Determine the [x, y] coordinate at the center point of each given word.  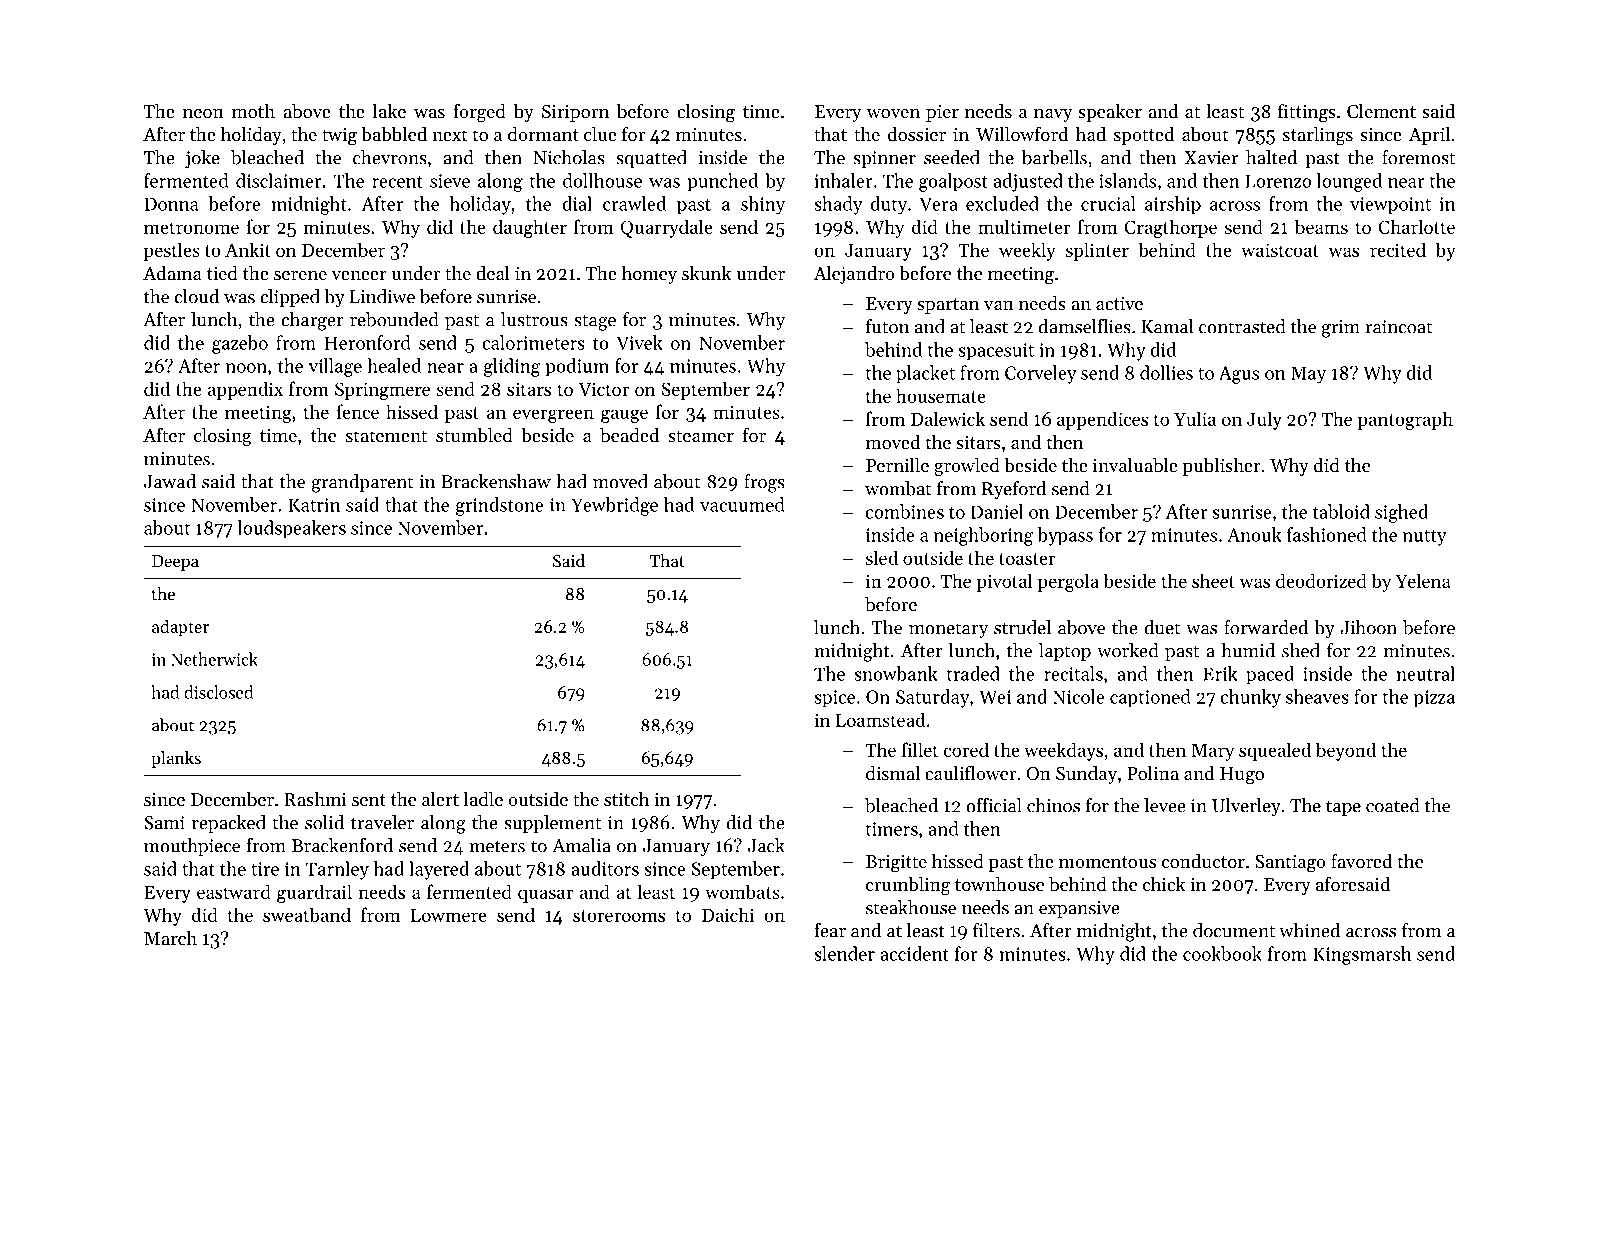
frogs [764, 483]
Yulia [1195, 418]
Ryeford [1014, 490]
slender [844, 953]
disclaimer [279, 180]
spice [834, 699]
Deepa [175, 563]
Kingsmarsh [1362, 955]
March [170, 938]
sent [369, 800]
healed [394, 365]
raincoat [1399, 327]
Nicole [1079, 696]
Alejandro [854, 275]
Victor [603, 389]
